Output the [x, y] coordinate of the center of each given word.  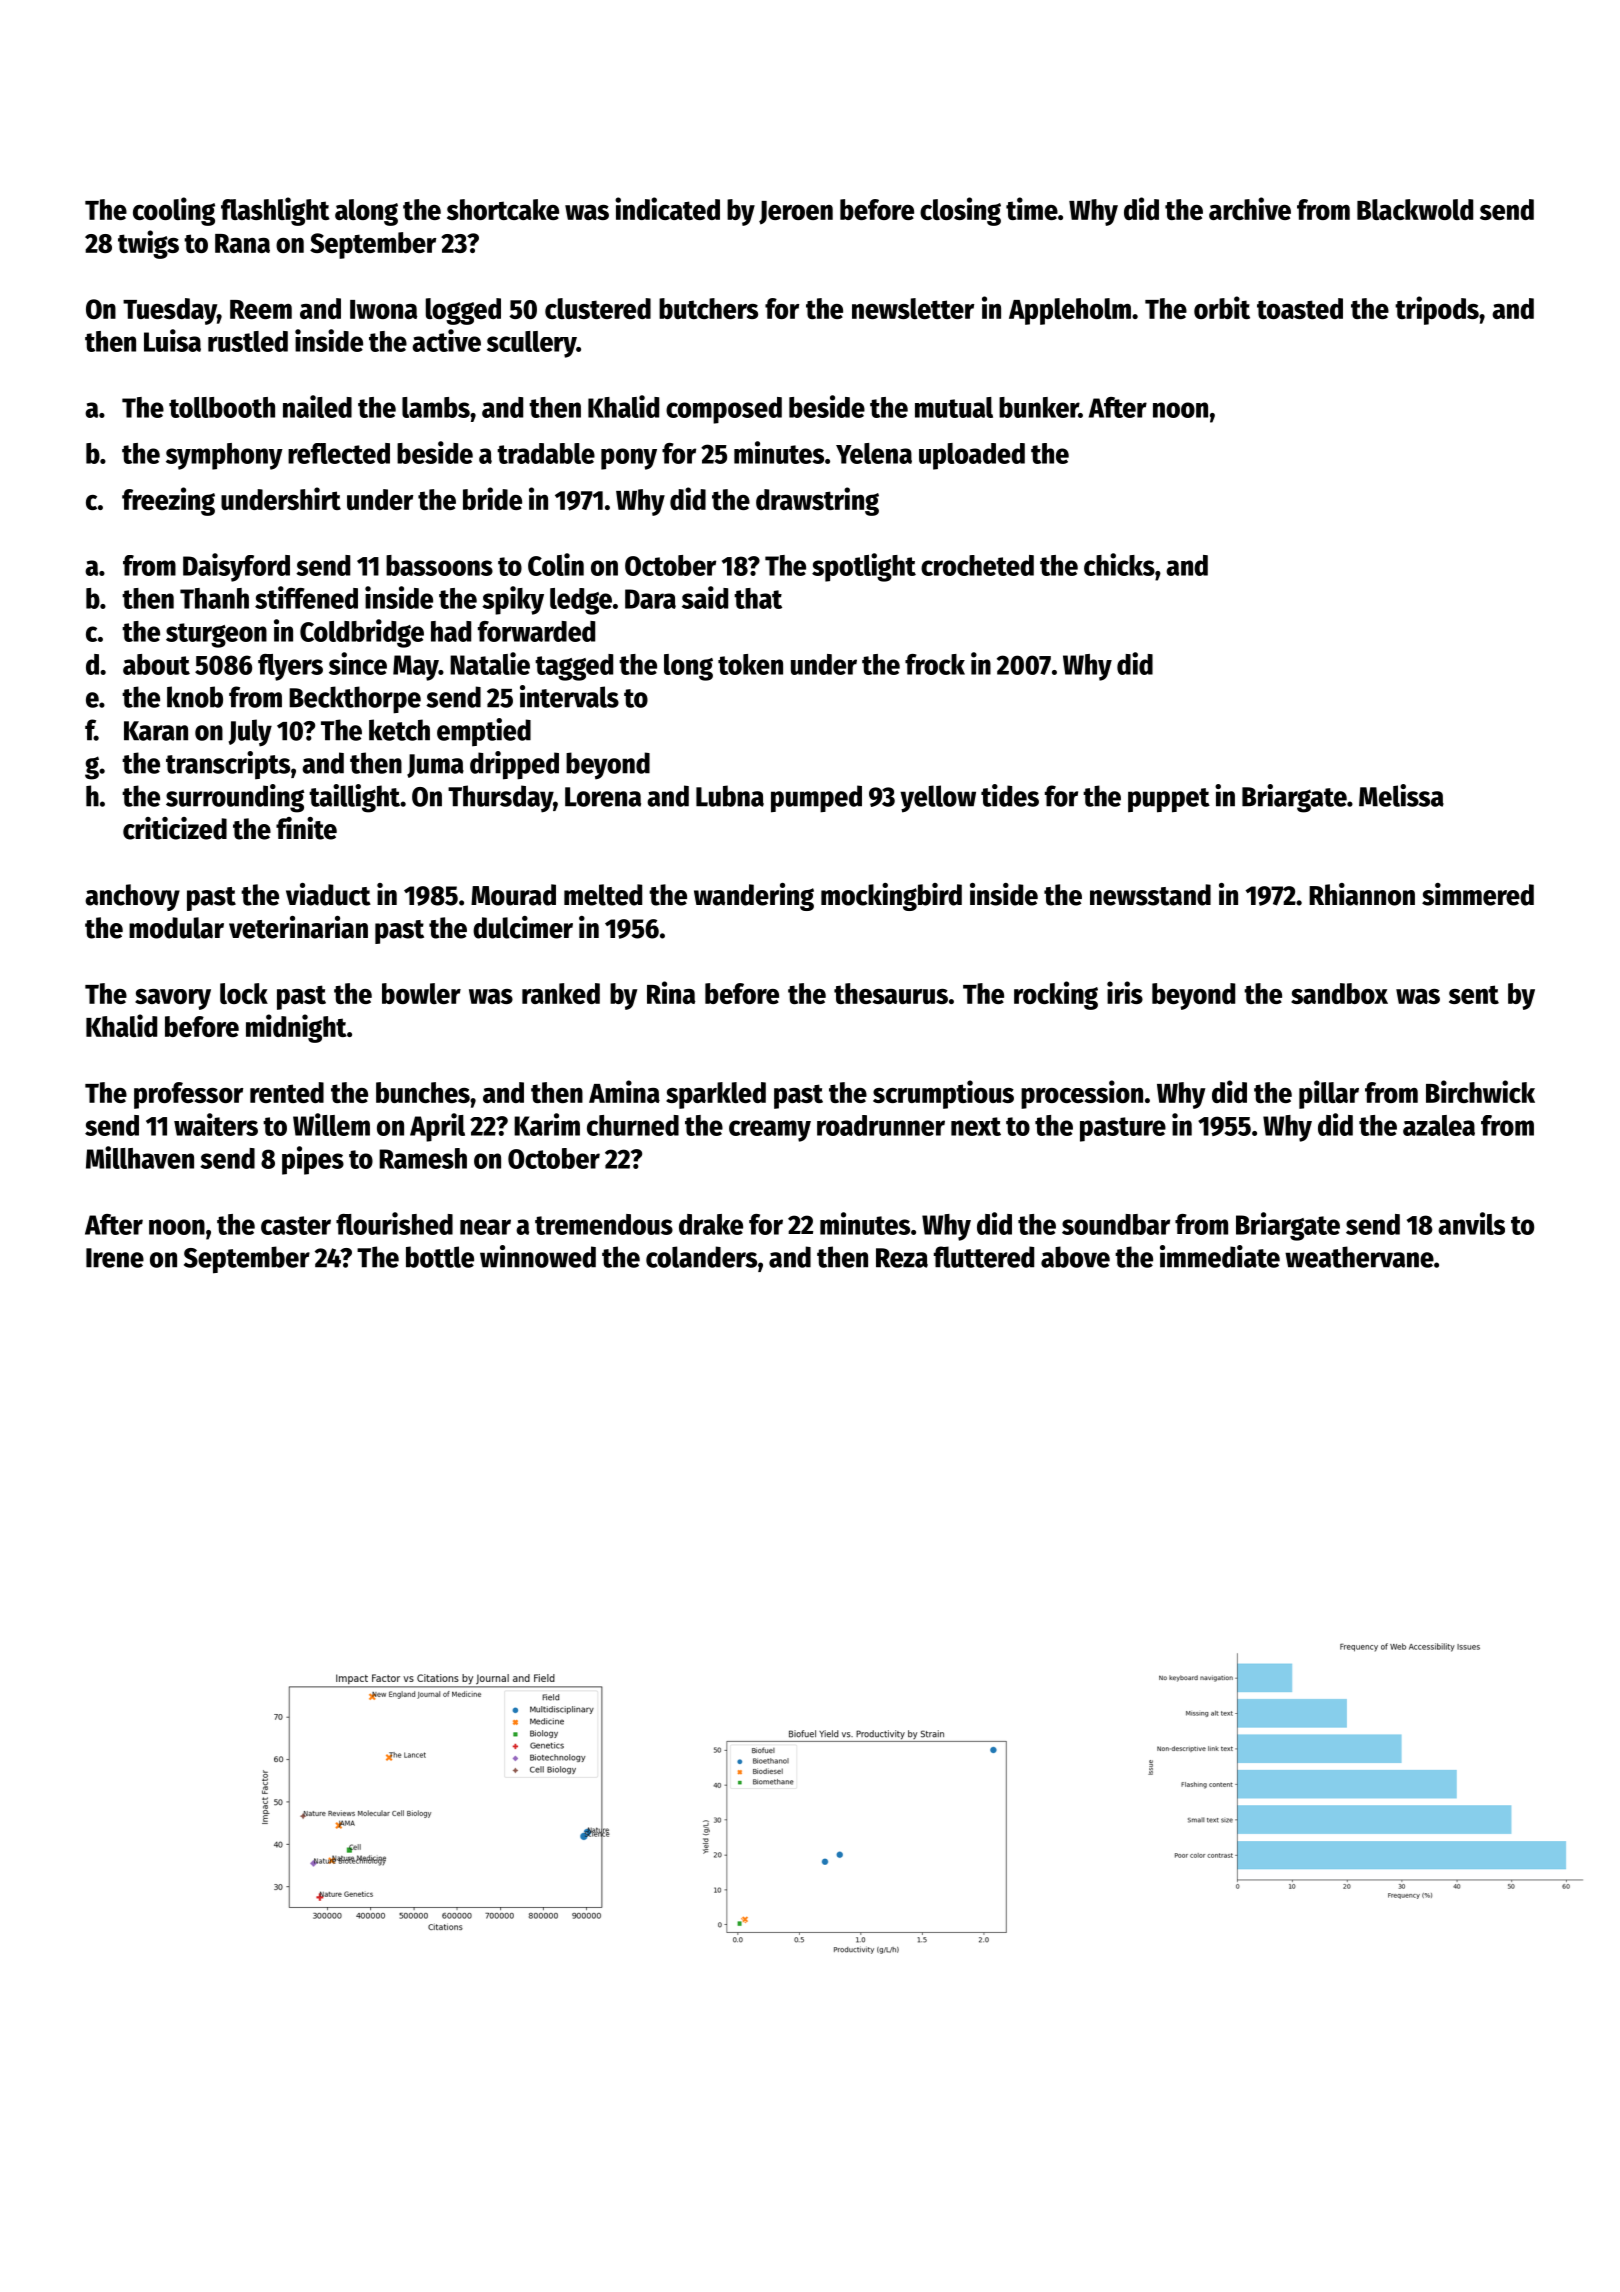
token [750, 664]
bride [492, 498]
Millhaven [140, 1157]
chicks [1119, 564]
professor [188, 1095]
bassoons [439, 565]
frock [935, 664]
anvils [1471, 1223]
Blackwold [1415, 209]
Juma [435, 766]
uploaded [972, 456]
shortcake [503, 209]
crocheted [977, 565]
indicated [667, 208]
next [976, 1126]
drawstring [817, 501]
